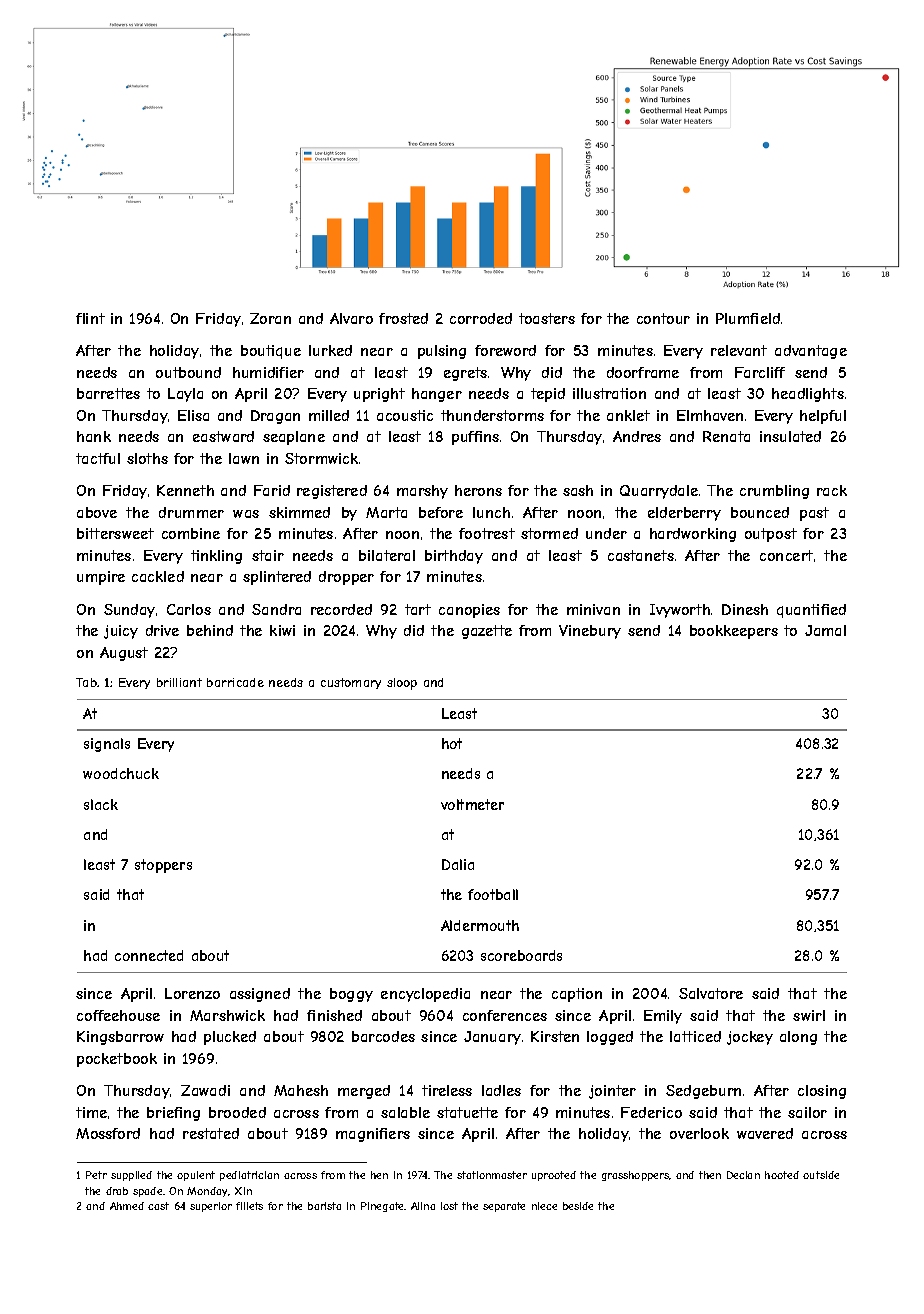 Image resolution: width=924 pixels, height=1314 pixels. Describe the element at coordinates (472, 804) in the document. I see `voltmeter` at that location.
